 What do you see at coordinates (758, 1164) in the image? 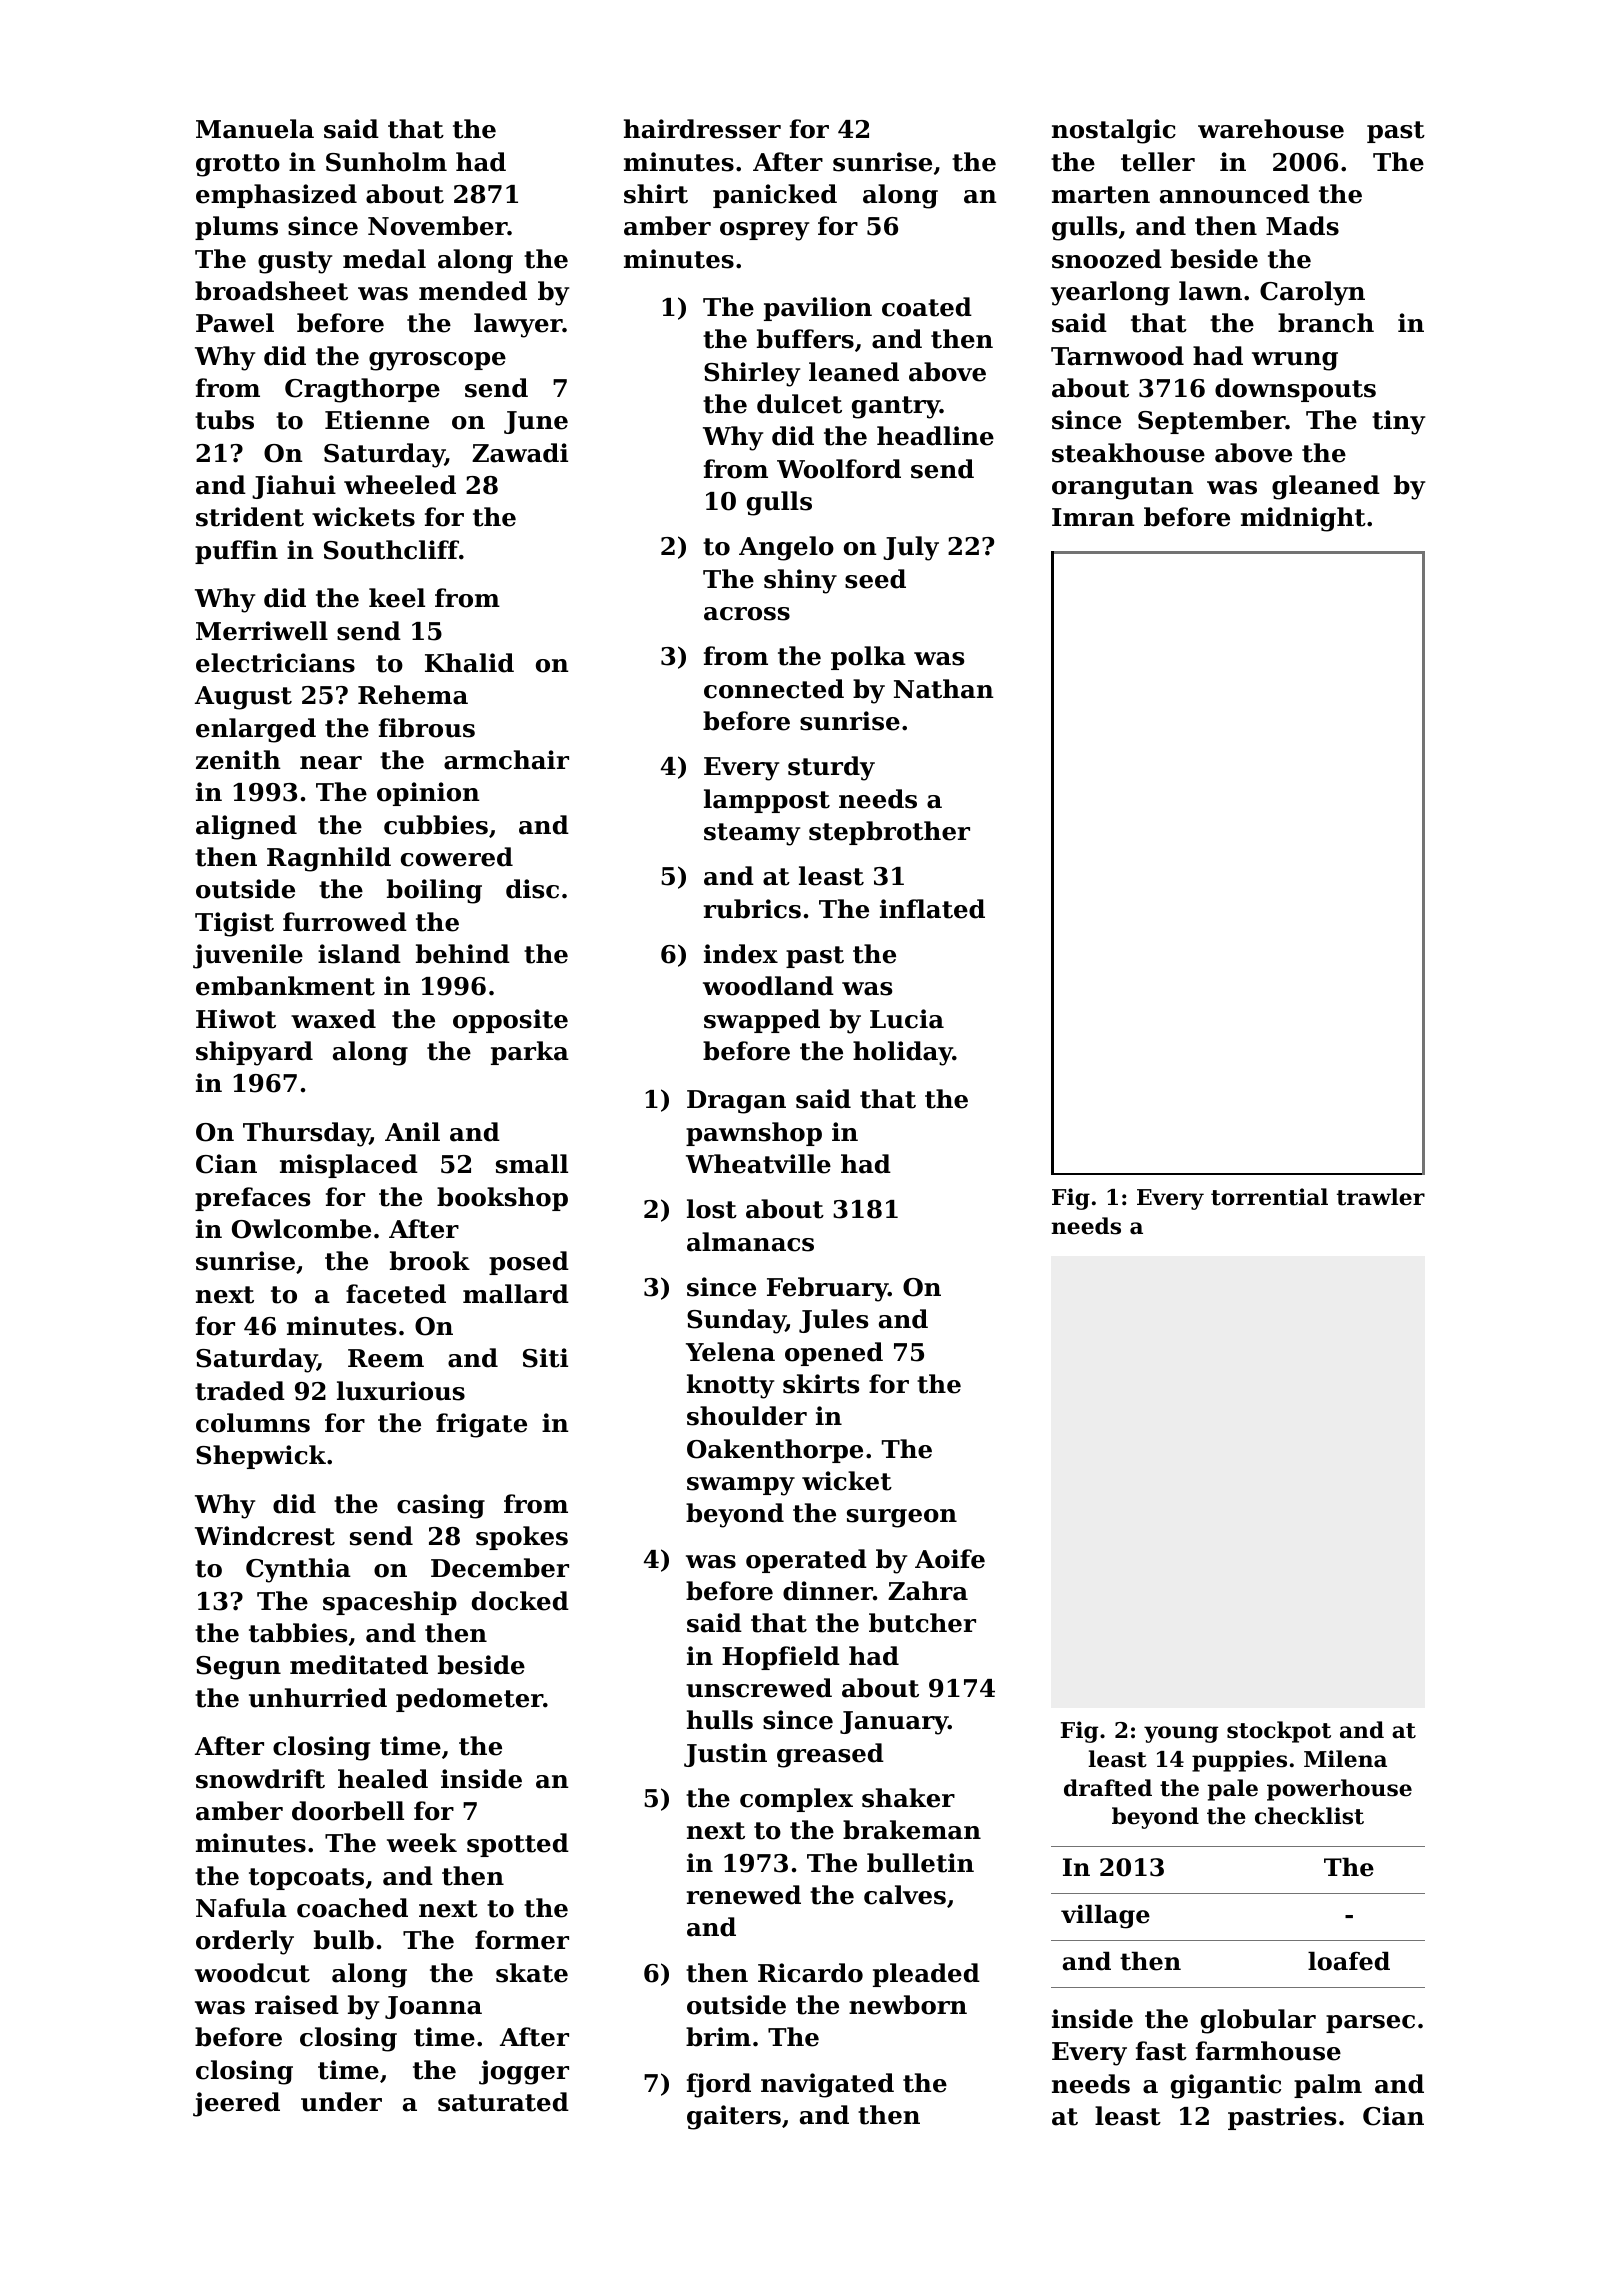
I see `Wheatville` at bounding box center [758, 1164].
